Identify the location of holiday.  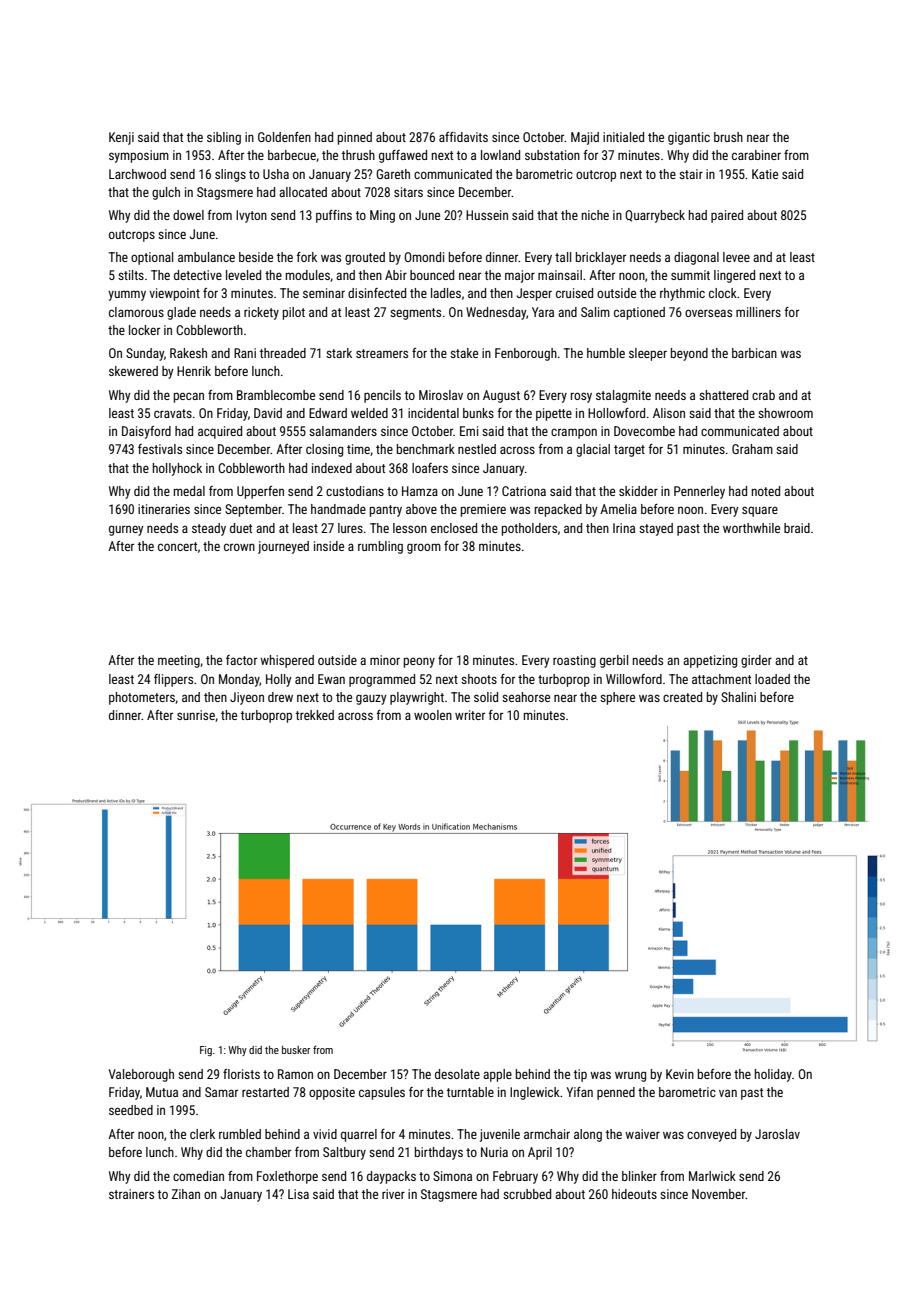
(773, 1075).
